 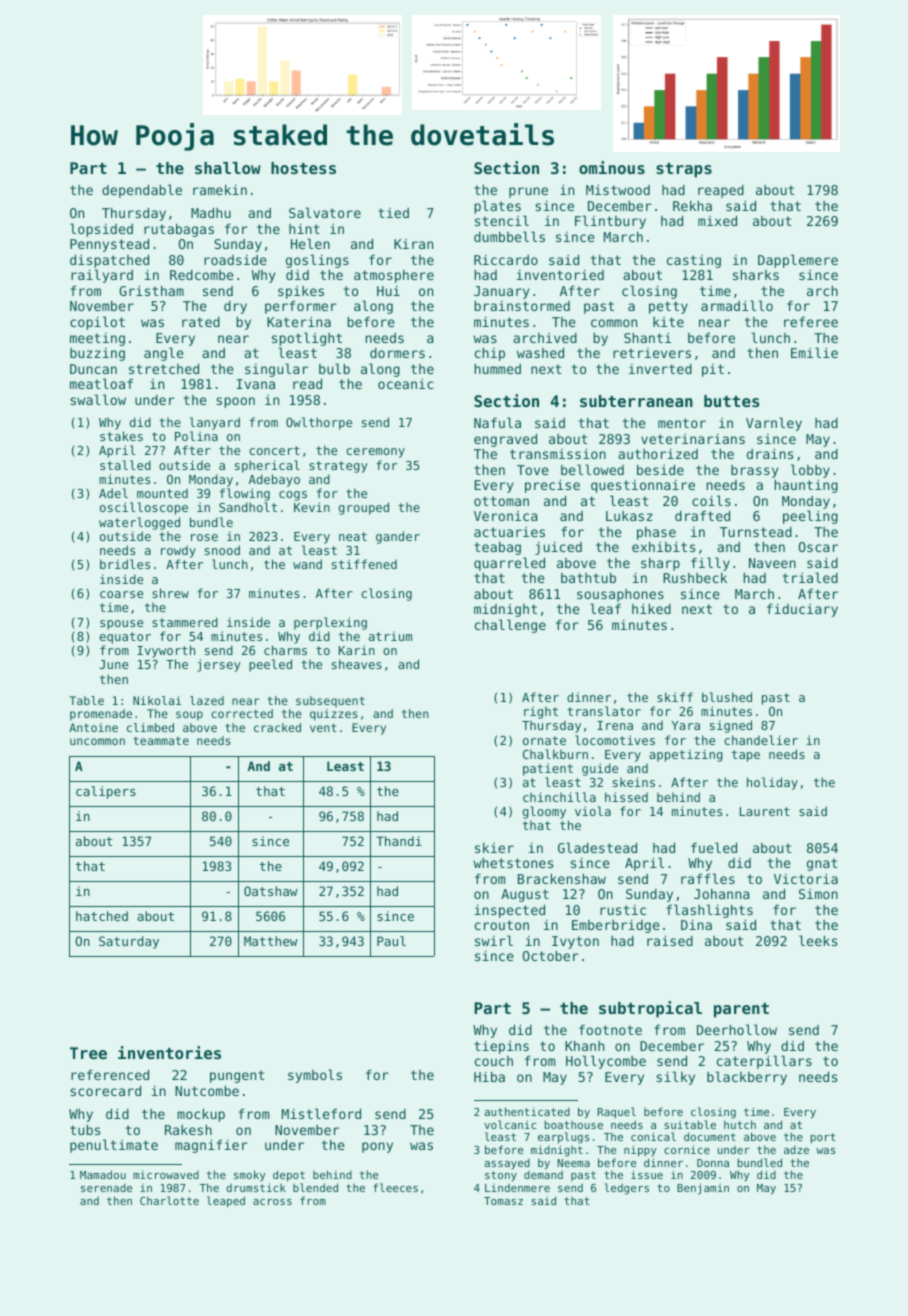 What do you see at coordinates (142, 191) in the image?
I see `dependable` at bounding box center [142, 191].
